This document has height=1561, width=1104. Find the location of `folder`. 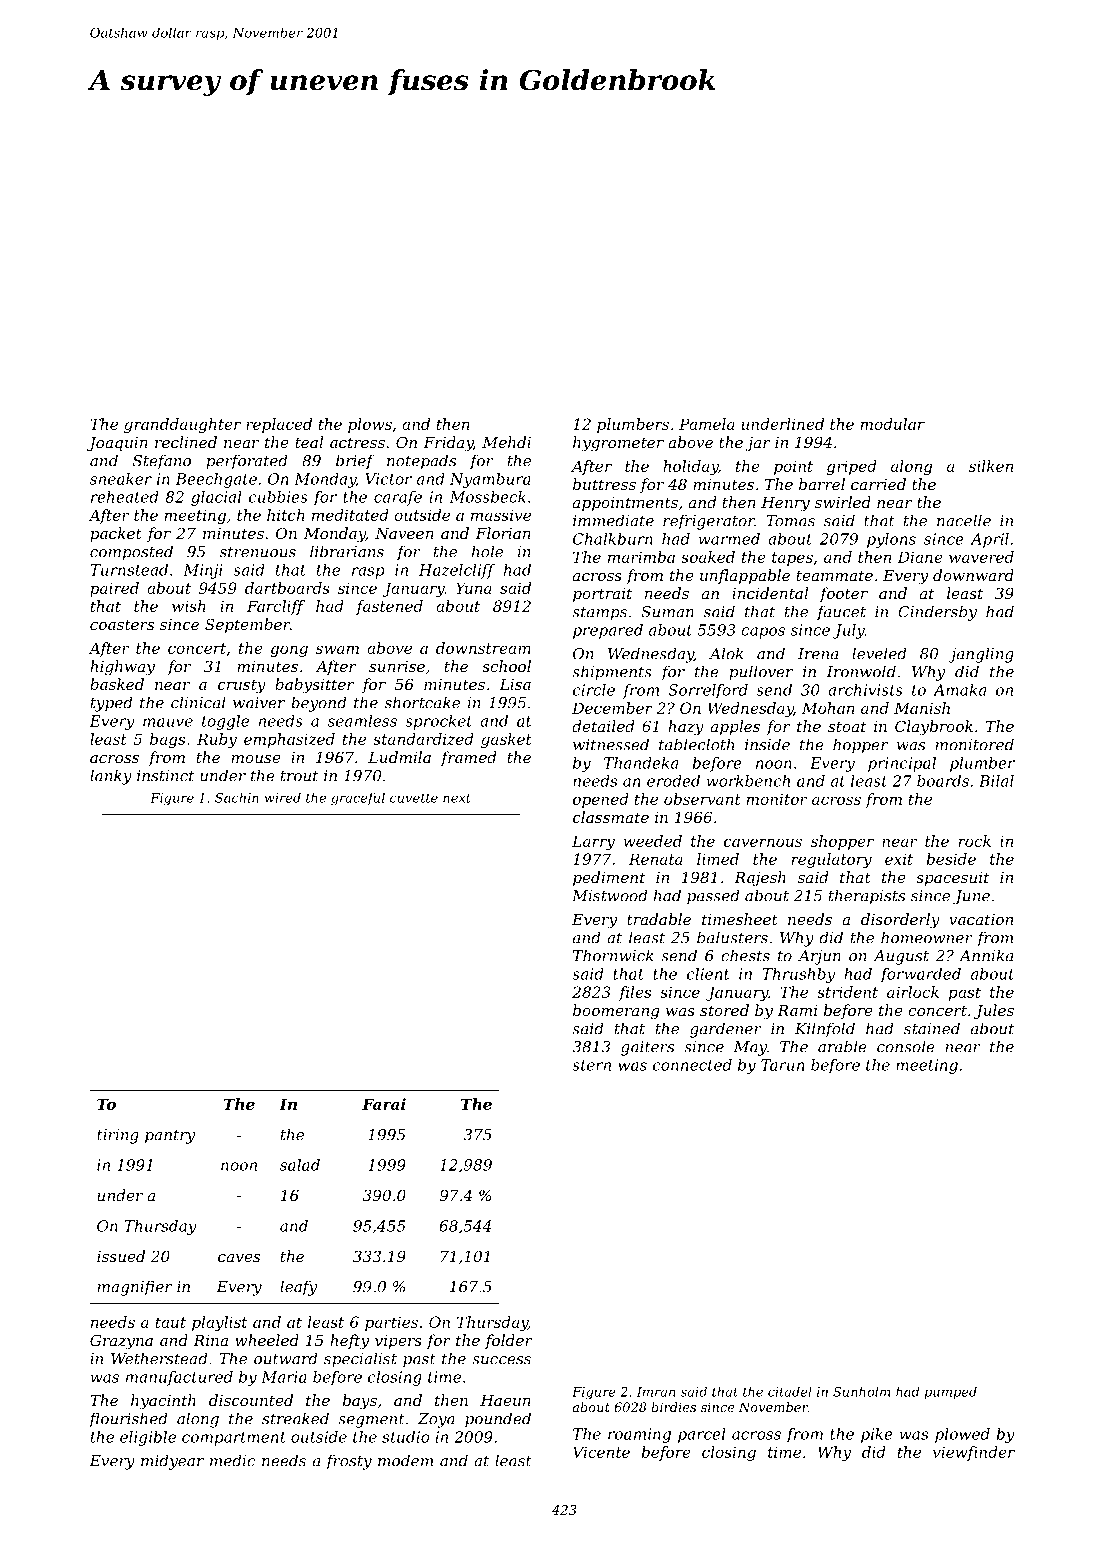

folder is located at coordinates (509, 1341).
